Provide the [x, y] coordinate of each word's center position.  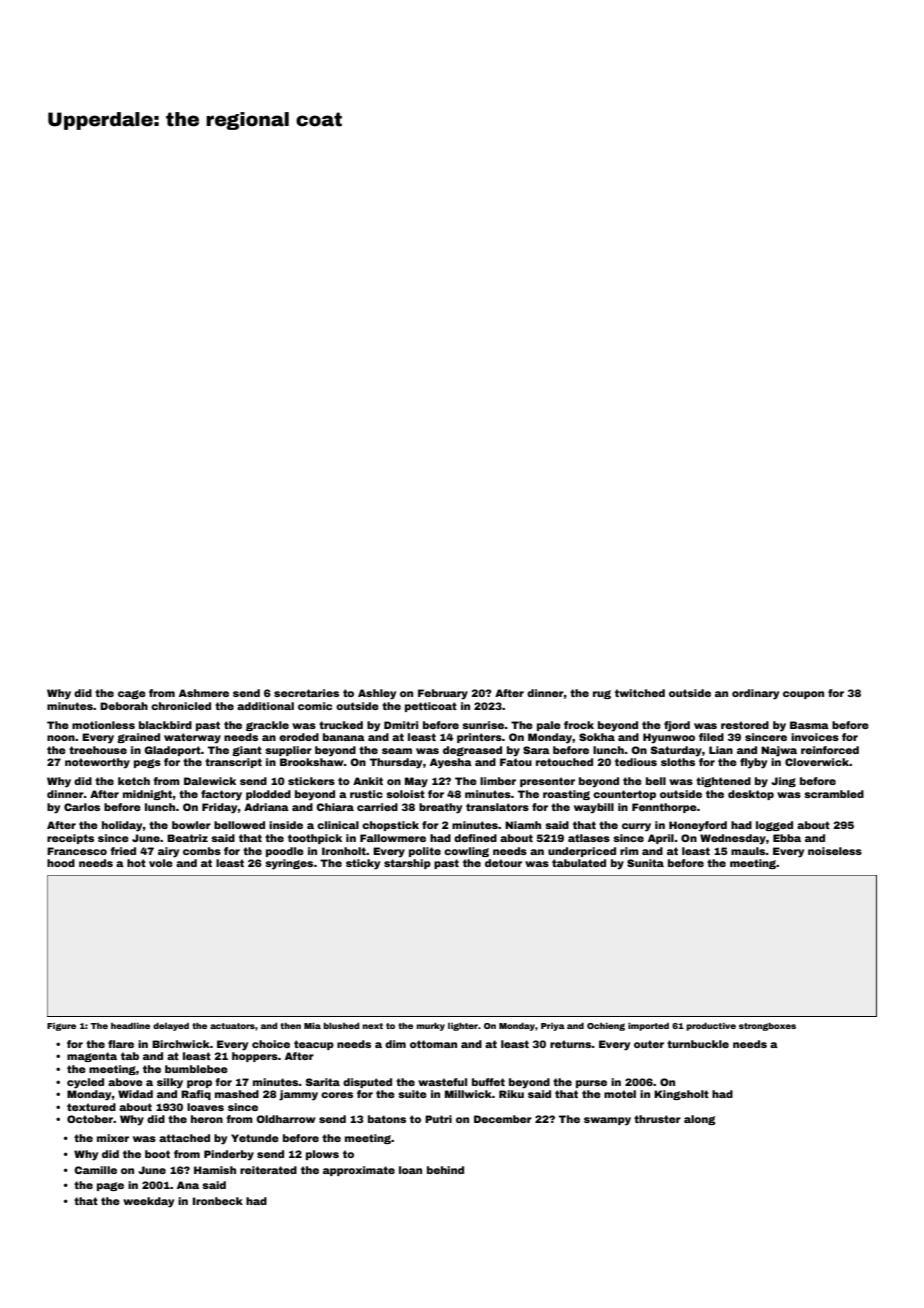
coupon [803, 695]
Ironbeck [218, 1201]
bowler [191, 825]
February [443, 694]
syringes [289, 864]
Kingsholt [681, 1095]
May [416, 782]
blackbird [165, 725]
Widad [135, 1094]
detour [503, 863]
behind [445, 1170]
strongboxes [767, 1027]
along [699, 1120]
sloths [678, 762]
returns [571, 1044]
